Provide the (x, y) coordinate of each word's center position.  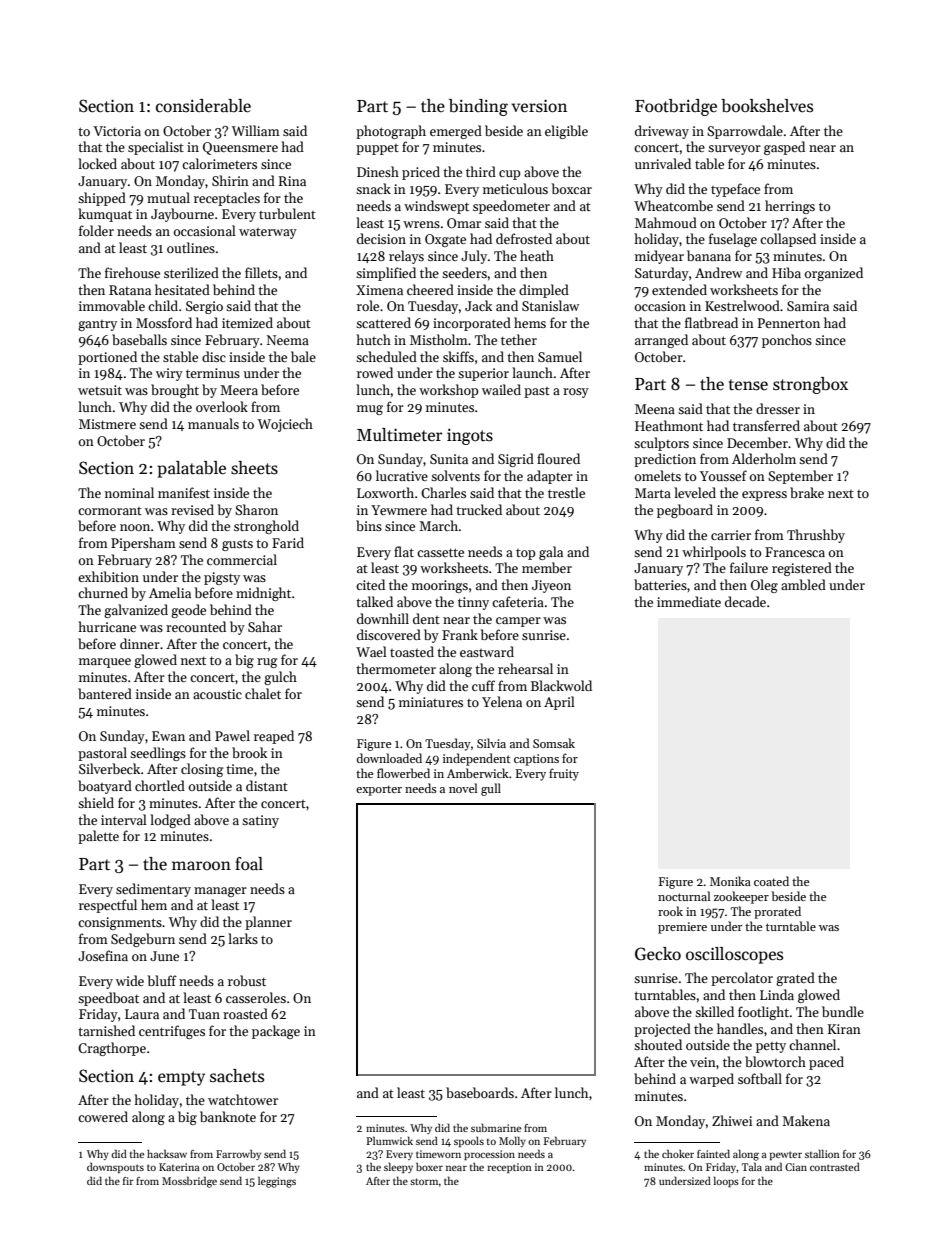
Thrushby (816, 536)
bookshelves (767, 106)
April (559, 703)
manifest (184, 492)
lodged (170, 821)
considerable (203, 106)
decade (745, 601)
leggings (277, 1182)
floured (558, 458)
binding (478, 107)
